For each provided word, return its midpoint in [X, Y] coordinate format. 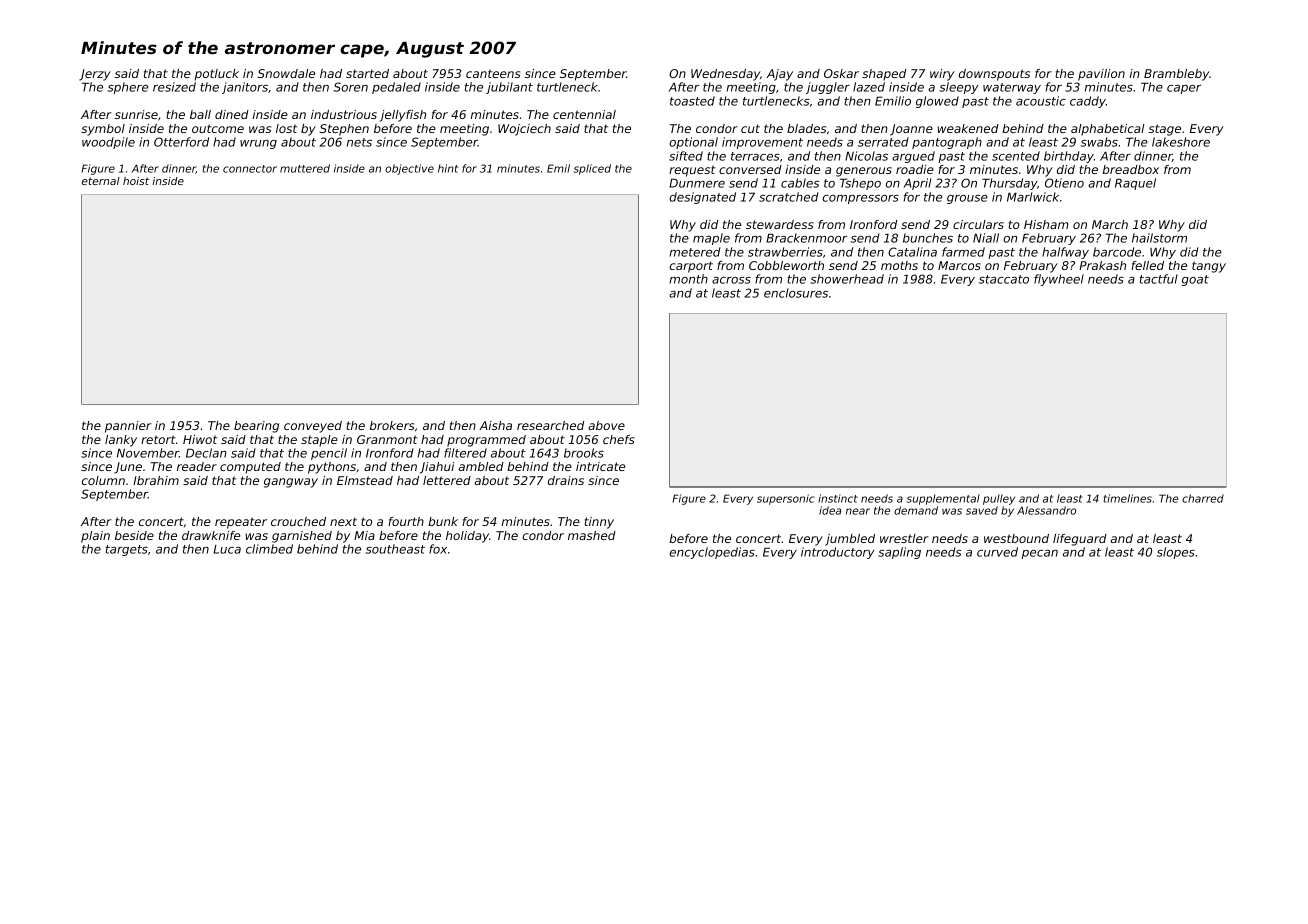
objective [409, 169]
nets [359, 142]
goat [1195, 280]
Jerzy [95, 75]
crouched [298, 521]
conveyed [313, 427]
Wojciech [524, 130]
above [606, 425]
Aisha [495, 425]
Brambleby [1176, 75]
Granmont [387, 439]
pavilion [1101, 75]
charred [1203, 498]
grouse [967, 199]
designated [702, 198]
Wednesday [725, 75]
